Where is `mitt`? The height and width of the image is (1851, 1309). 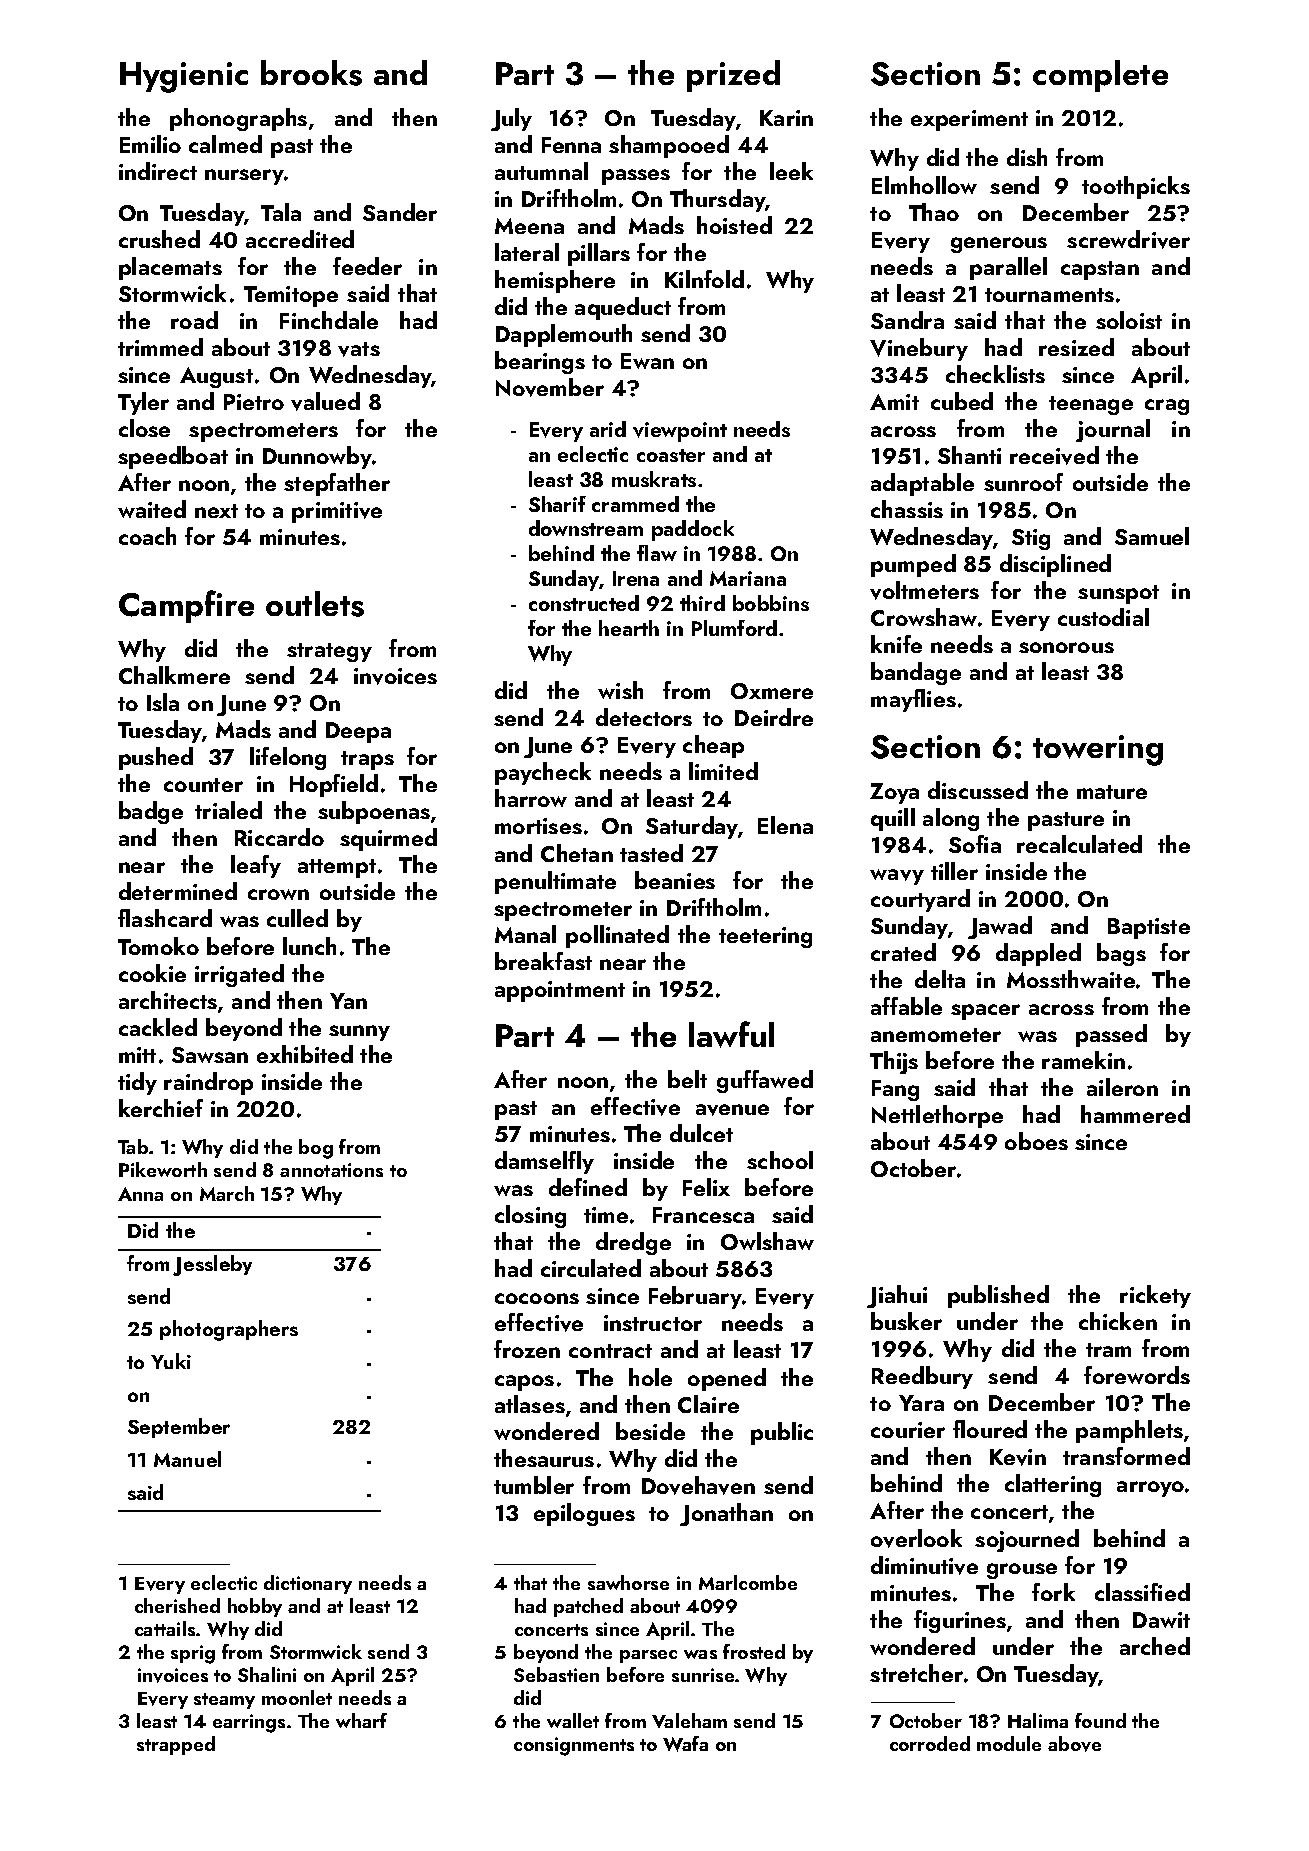
mitt is located at coordinates (137, 1055).
